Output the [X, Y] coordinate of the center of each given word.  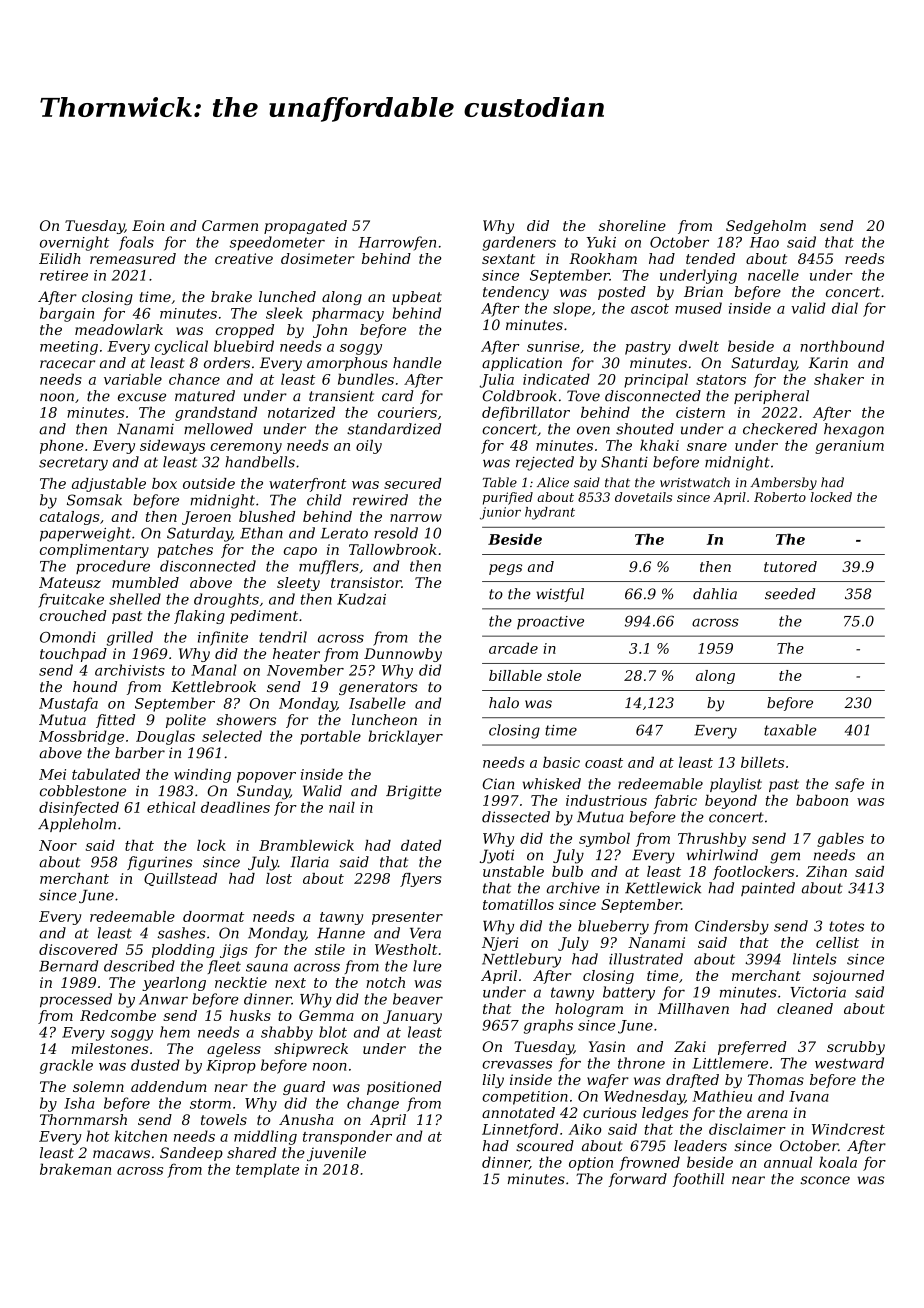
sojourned [848, 977]
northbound [842, 346]
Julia [497, 380]
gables [840, 840]
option [591, 1164]
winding [202, 775]
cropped [245, 331]
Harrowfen [397, 243]
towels [224, 1119]
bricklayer [406, 737]
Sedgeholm [766, 227]
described [139, 966]
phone [62, 447]
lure [427, 966]
